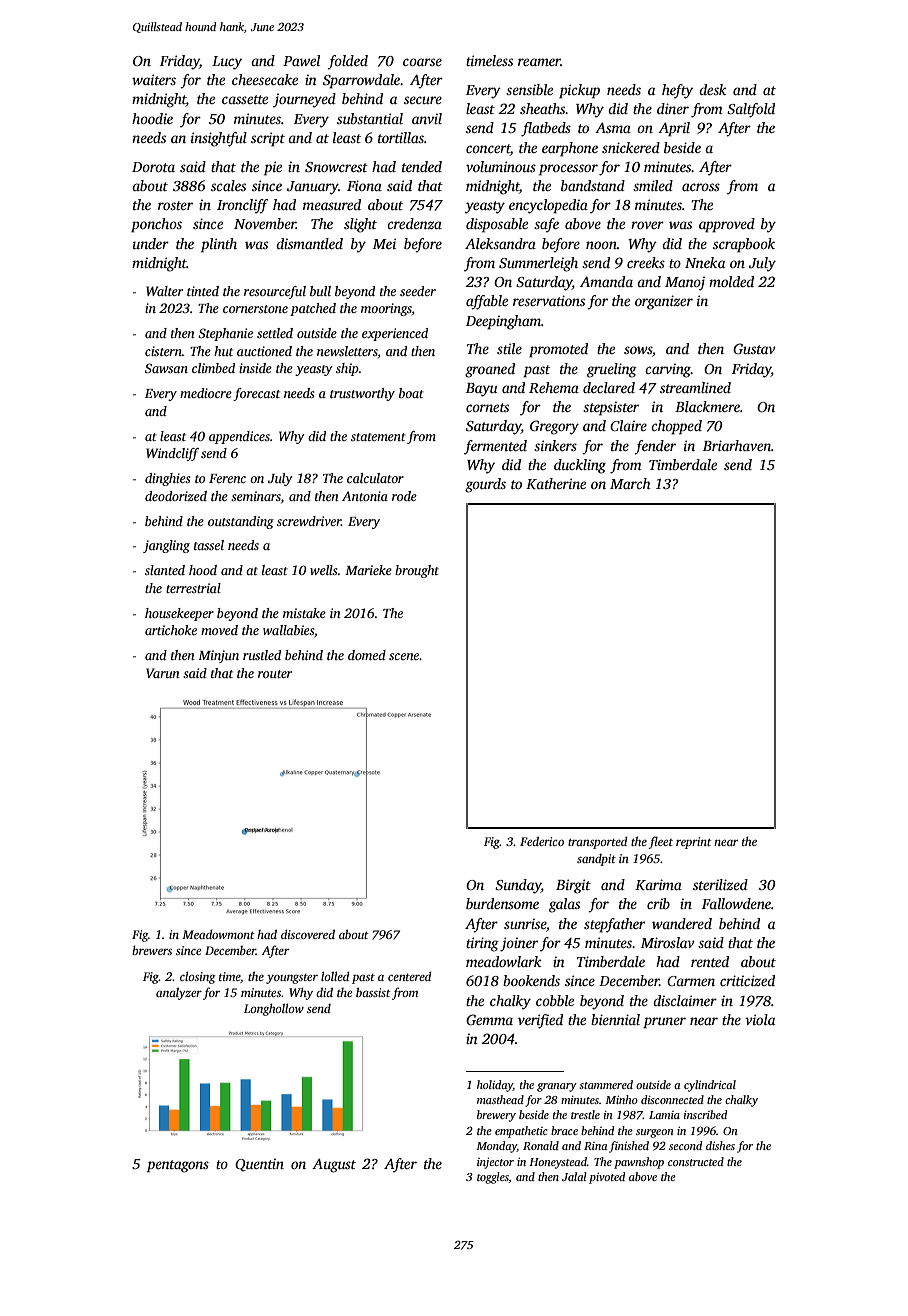 This page has height=1316, width=908. I want to click on desk, so click(712, 89).
